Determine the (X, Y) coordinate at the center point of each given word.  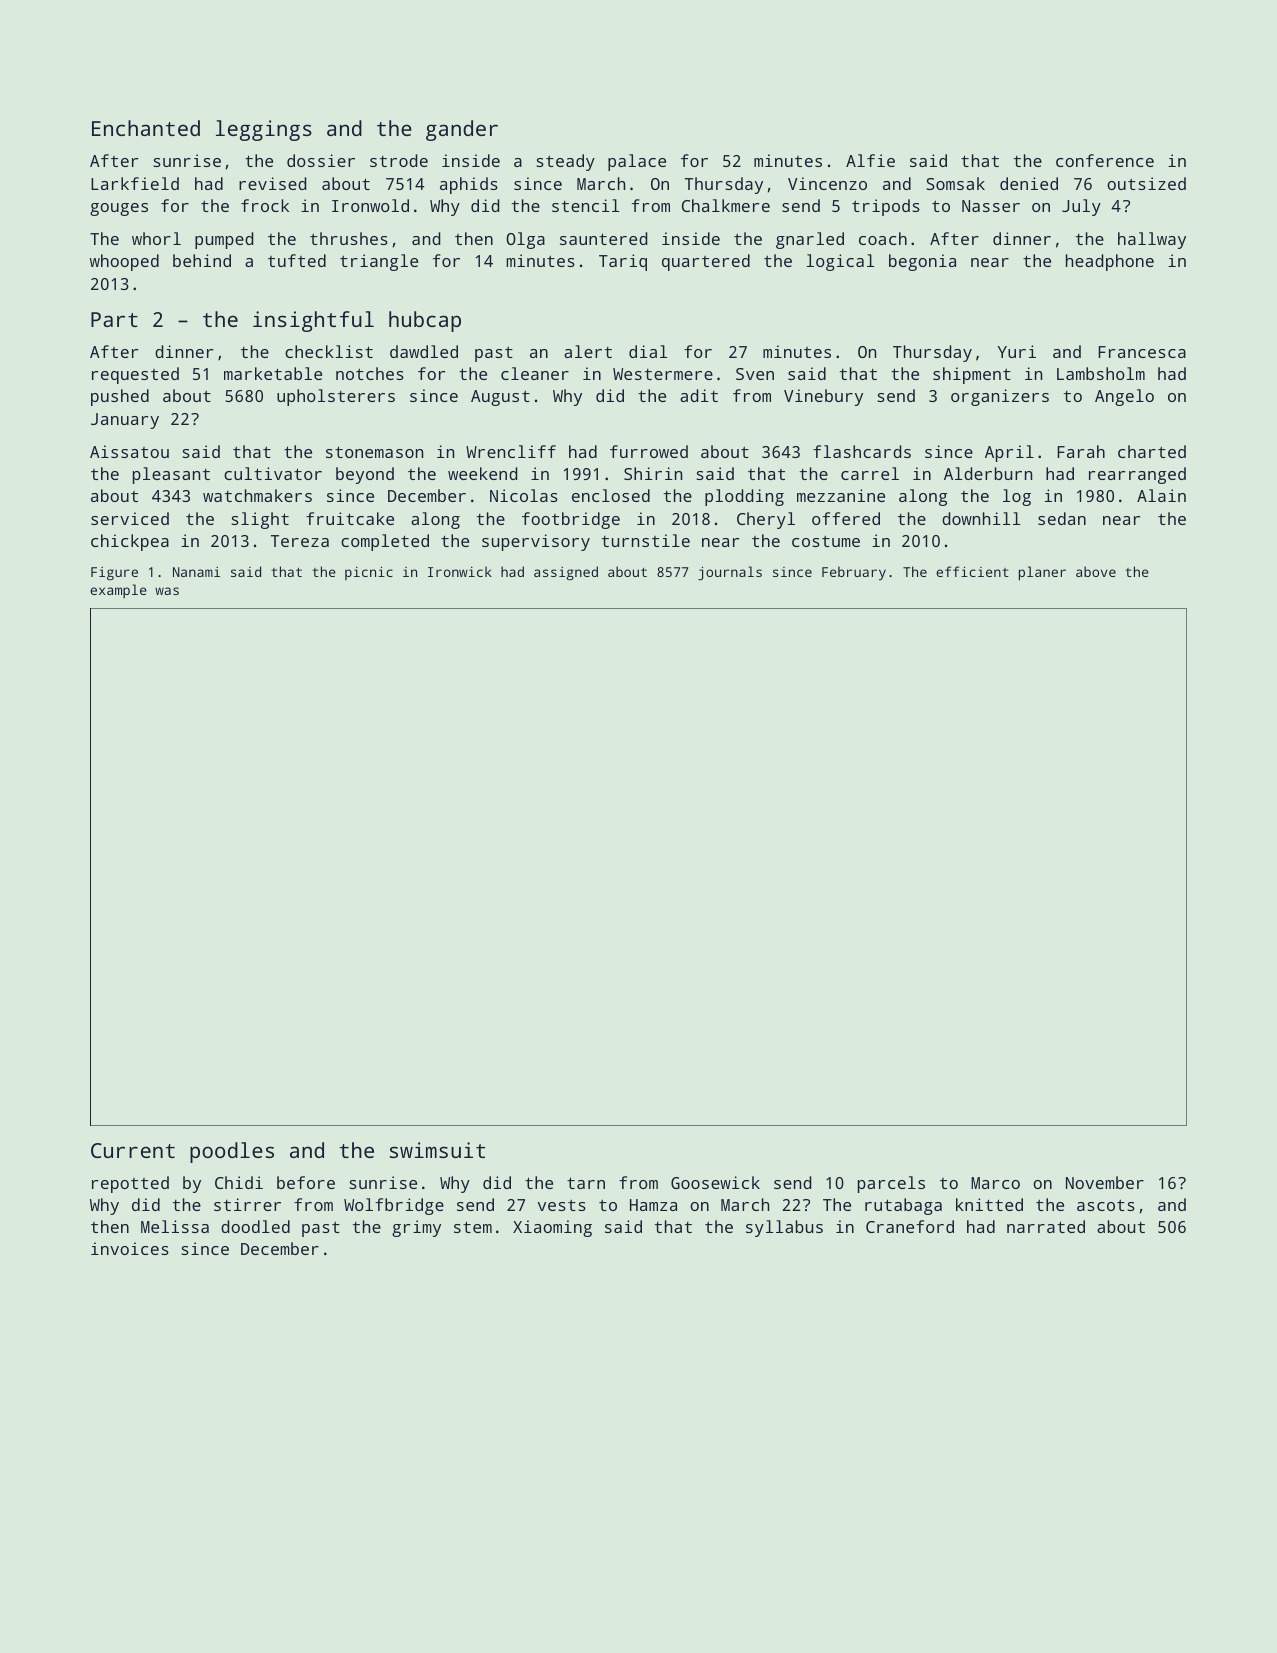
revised (272, 183)
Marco (995, 1183)
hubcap (425, 321)
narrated (1046, 1226)
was (167, 591)
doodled (255, 1226)
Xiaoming (552, 1228)
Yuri (1017, 351)
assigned (566, 573)
